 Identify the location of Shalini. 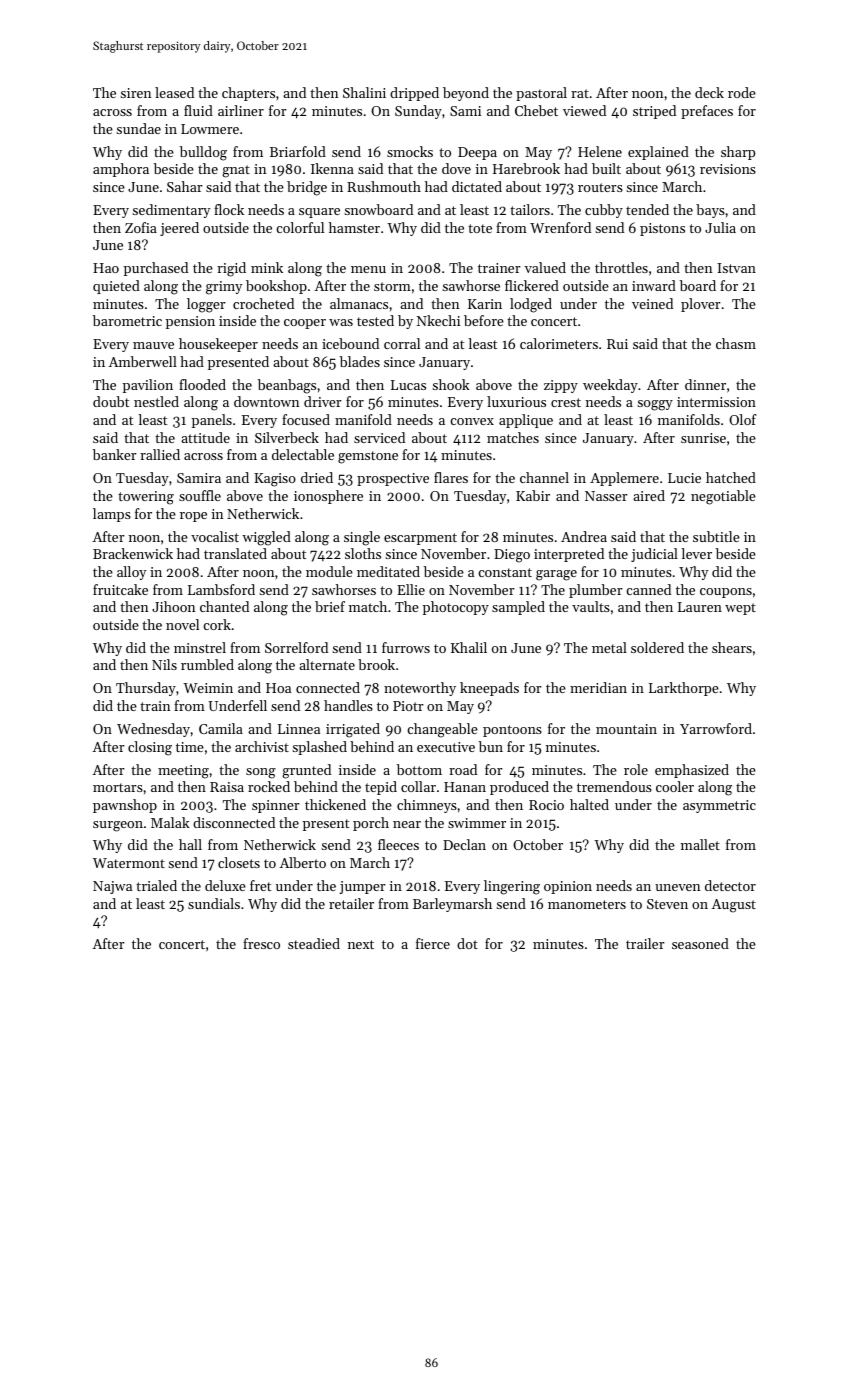
(364, 92).
